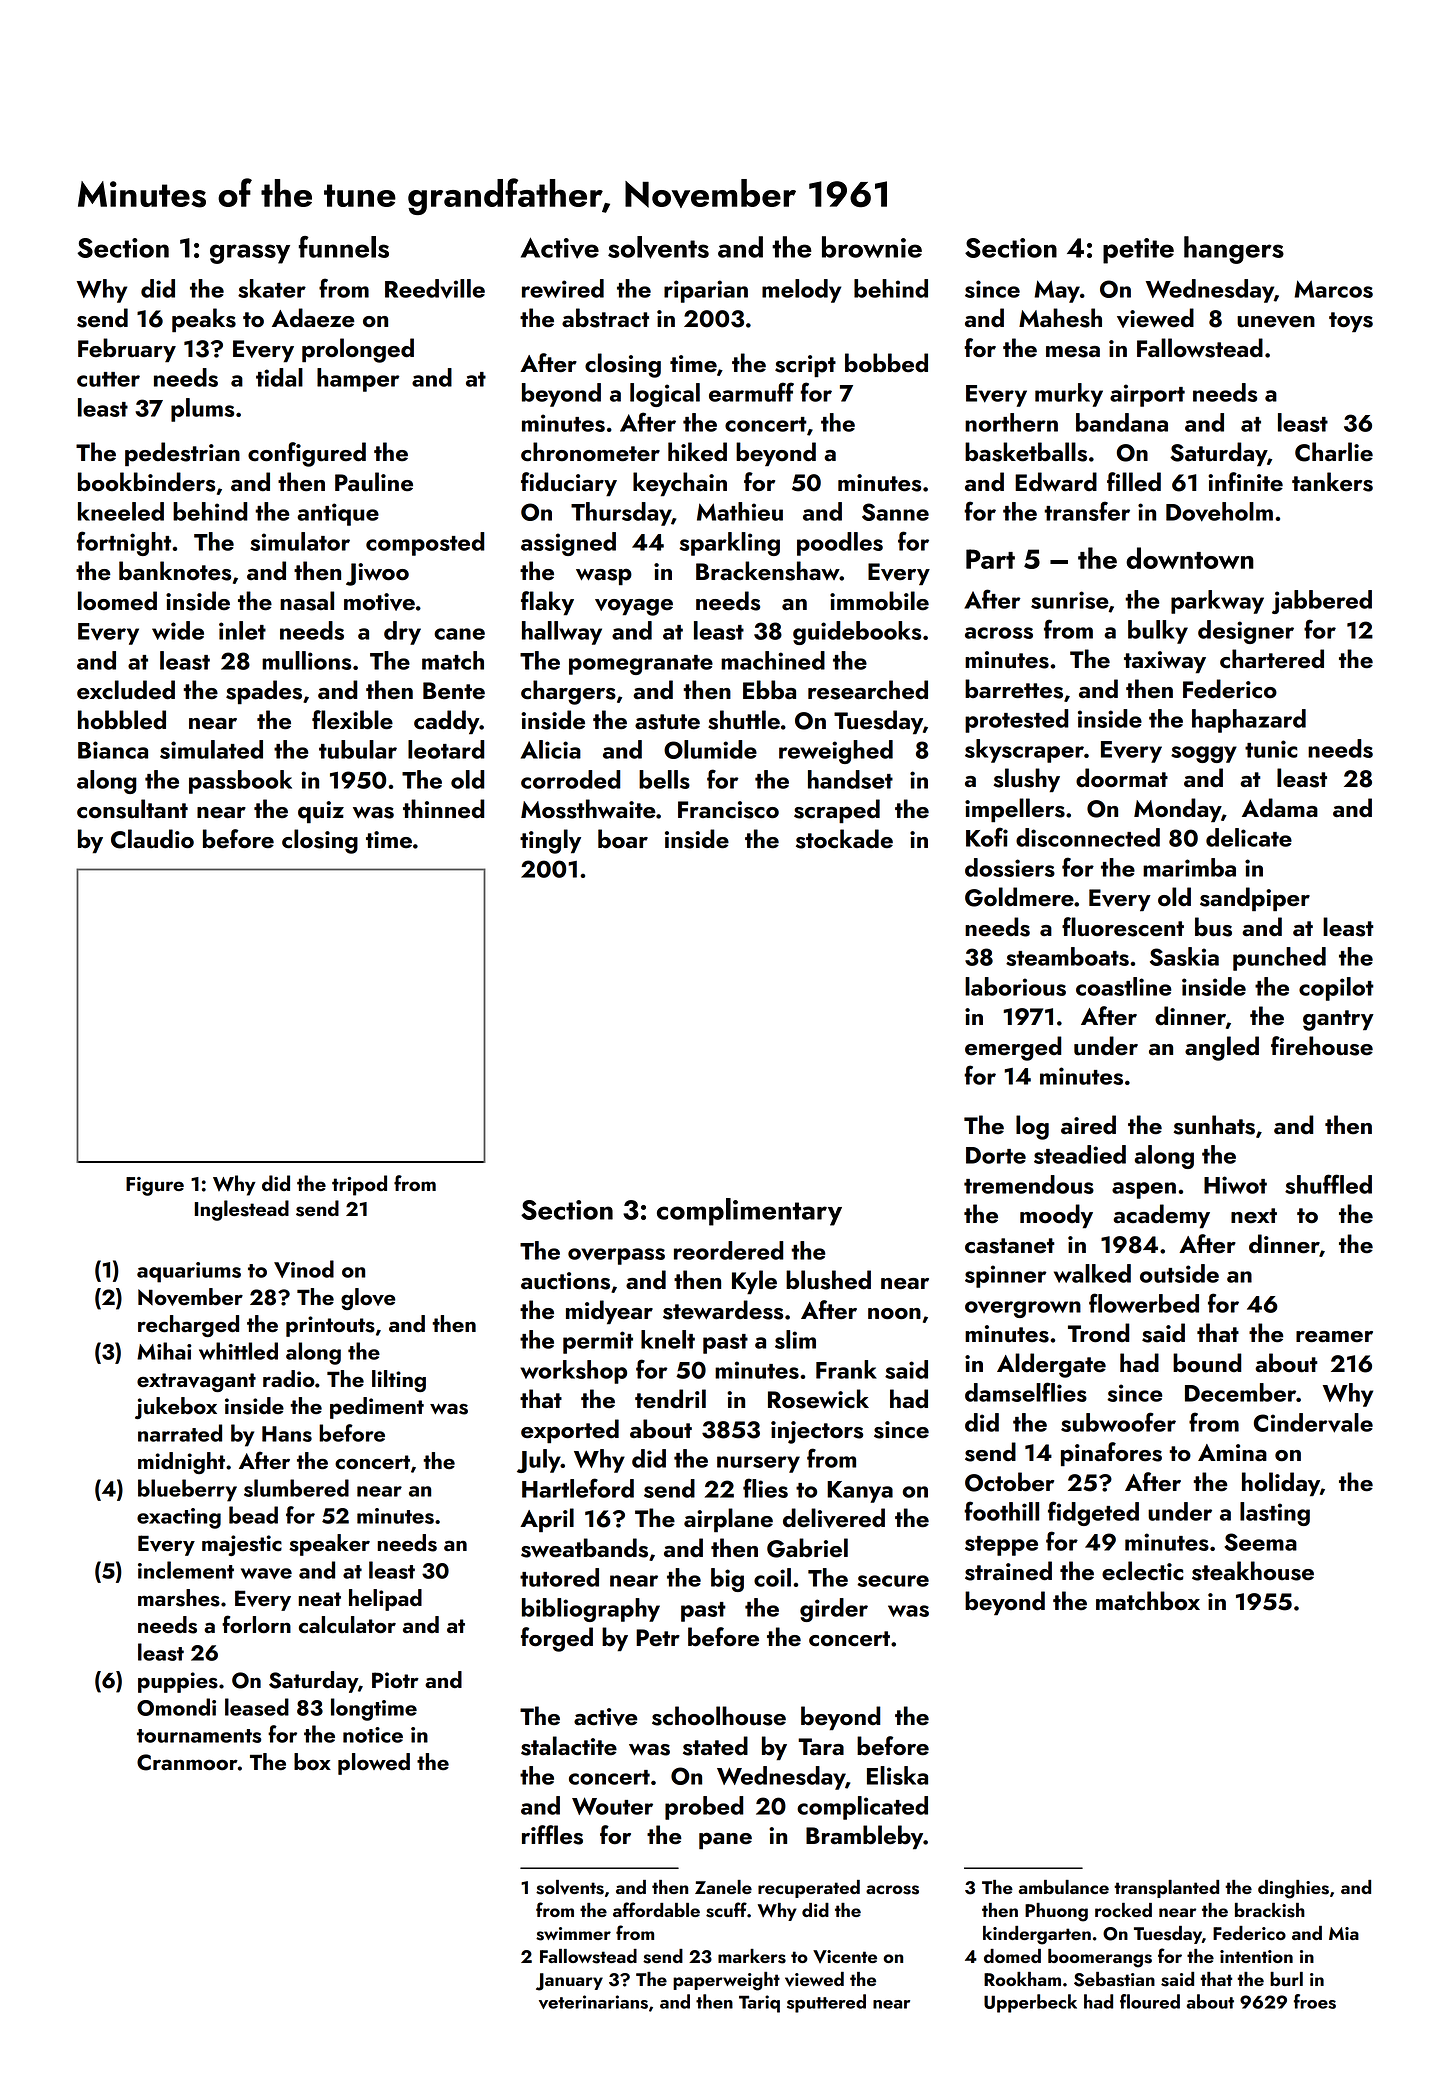  Describe the element at coordinates (872, 247) in the screenshot. I see `brownie` at that location.
